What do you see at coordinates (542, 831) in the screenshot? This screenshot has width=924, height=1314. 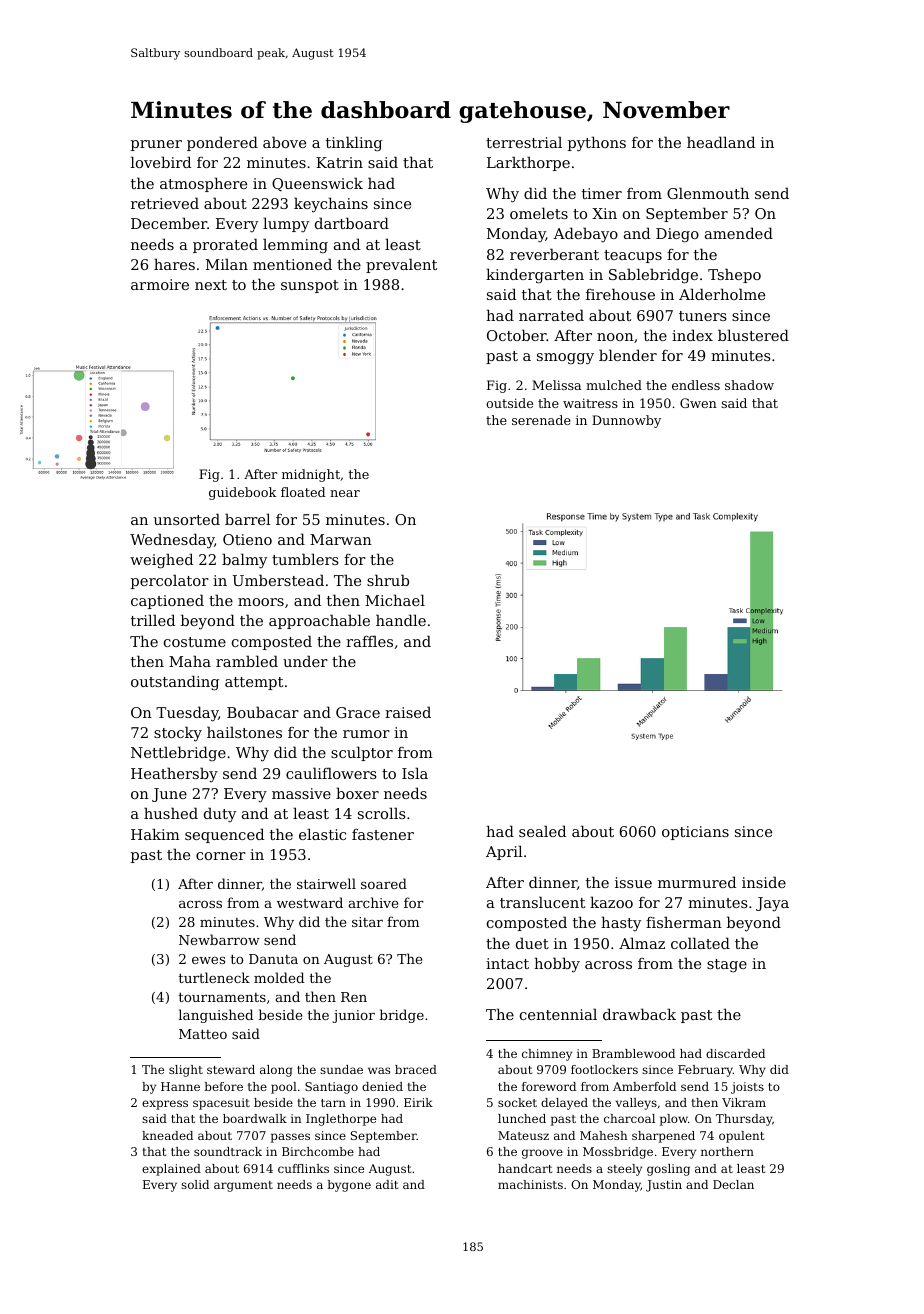 I see `sealed` at bounding box center [542, 831].
